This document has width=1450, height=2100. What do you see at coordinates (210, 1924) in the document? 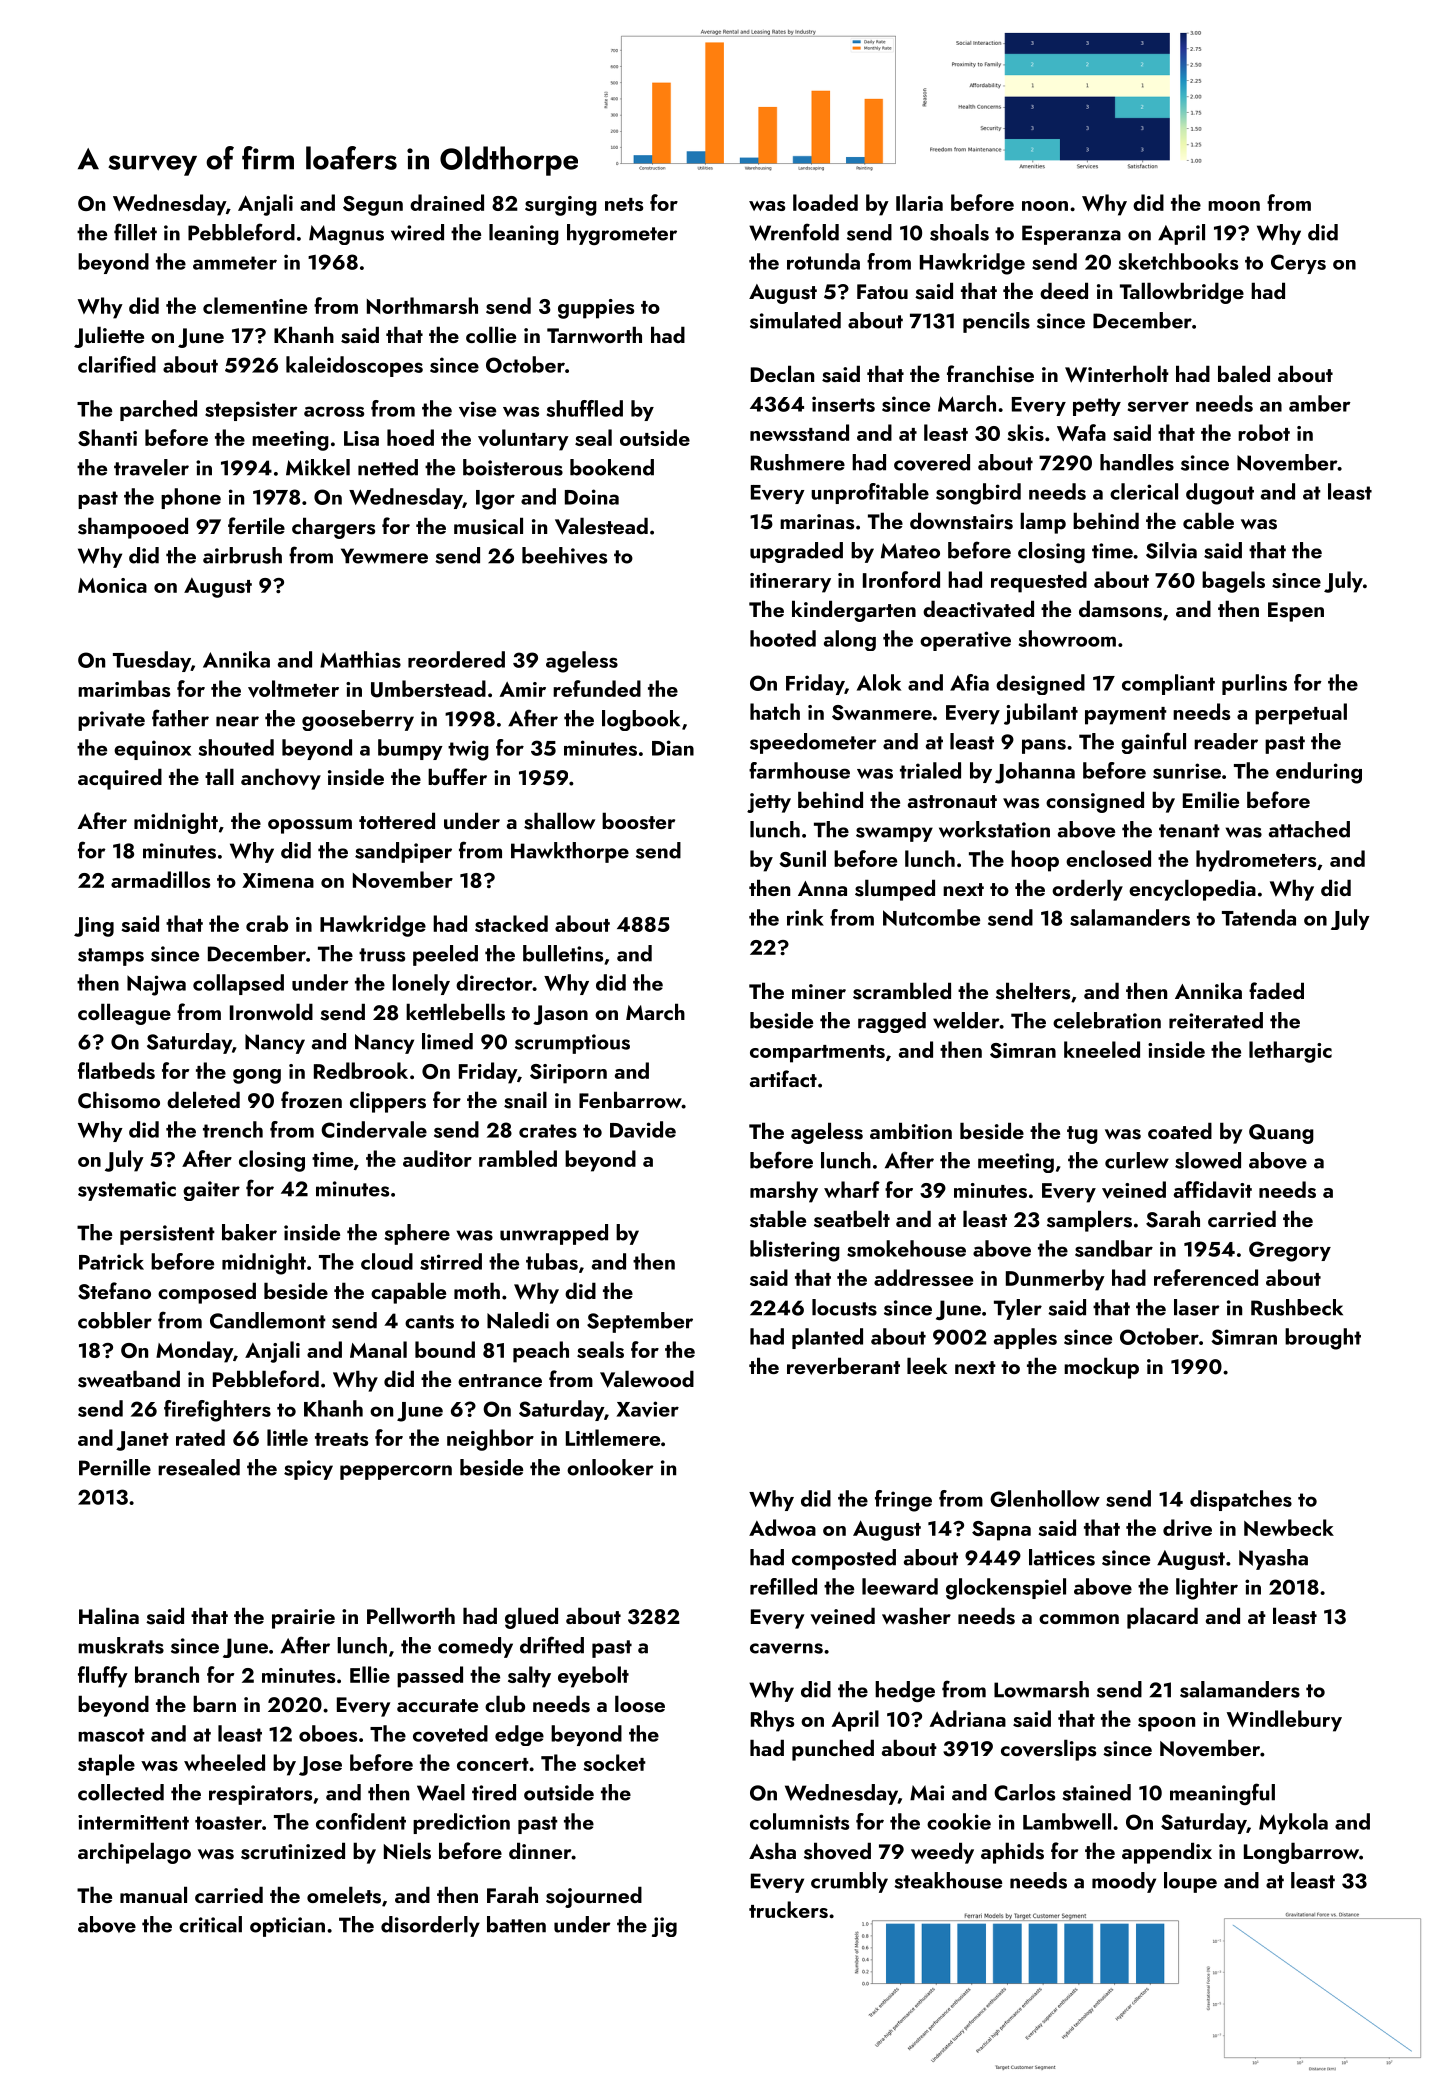
I see `critical` at bounding box center [210, 1924].
